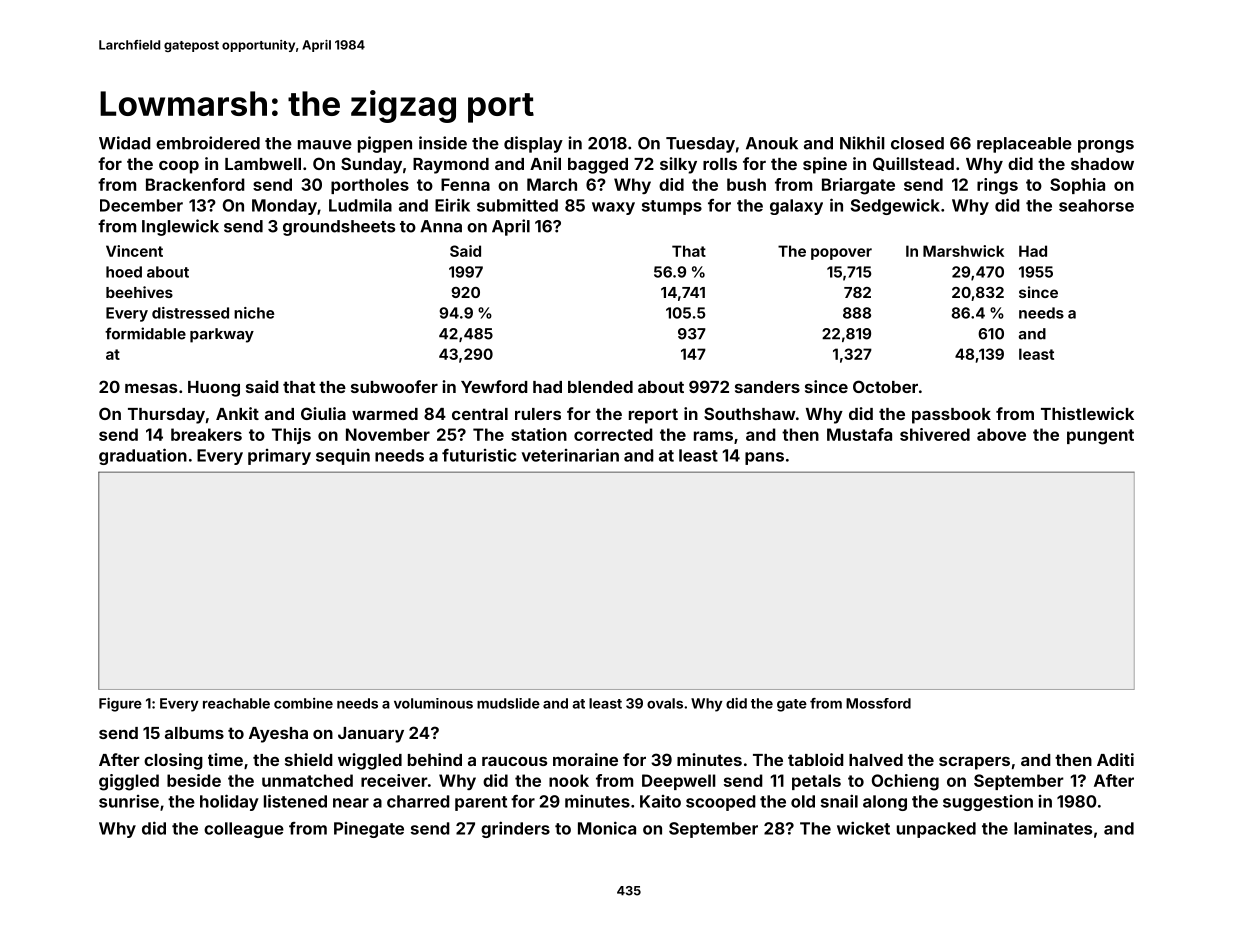 The width and height of the page is (1233, 952). What do you see at coordinates (935, 434) in the page?
I see `shivered` at bounding box center [935, 434].
